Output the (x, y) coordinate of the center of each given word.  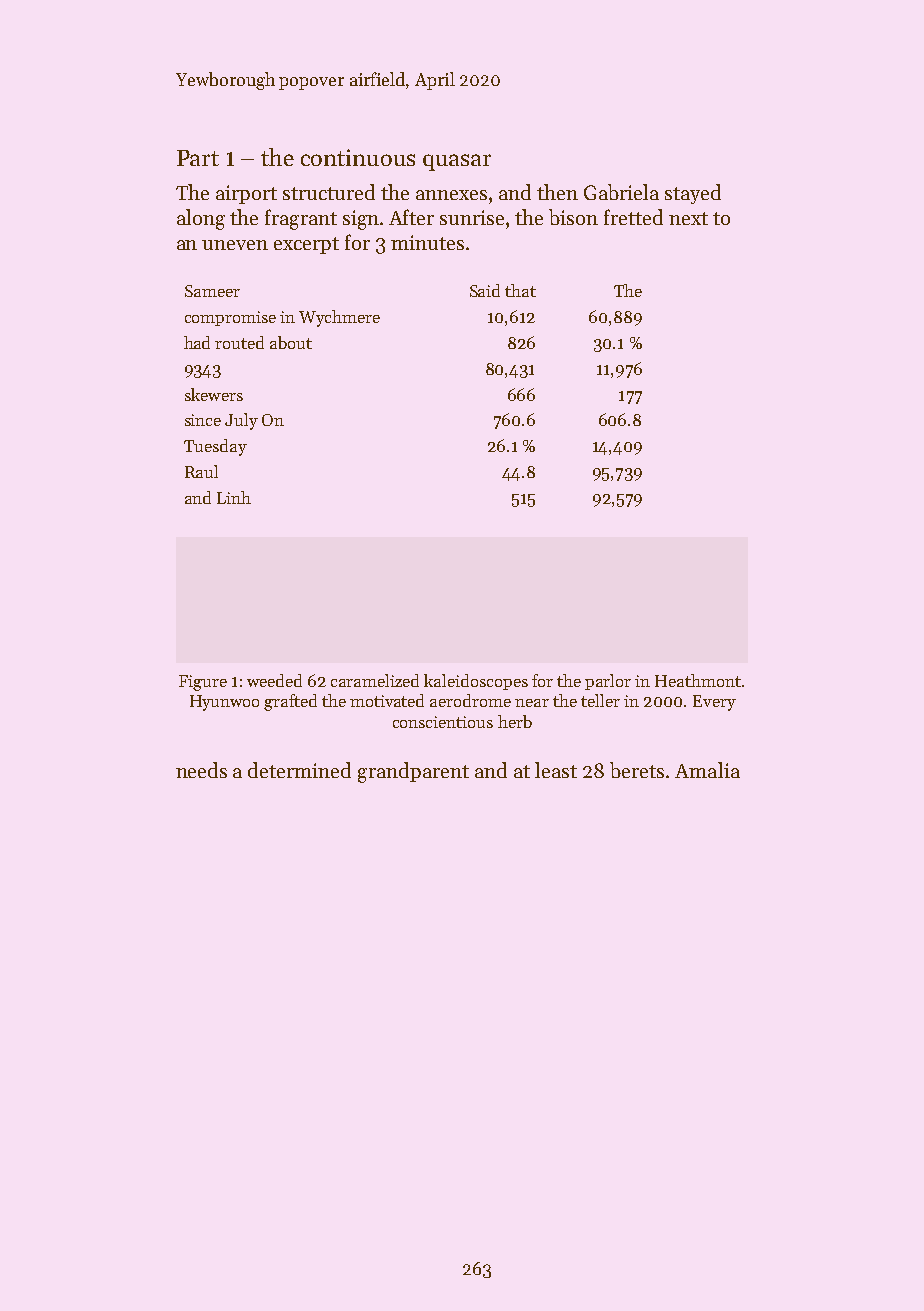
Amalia (707, 770)
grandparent (413, 772)
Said (485, 290)
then (557, 192)
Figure (203, 683)
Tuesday (215, 447)
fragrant (301, 219)
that (520, 290)
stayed (693, 194)
